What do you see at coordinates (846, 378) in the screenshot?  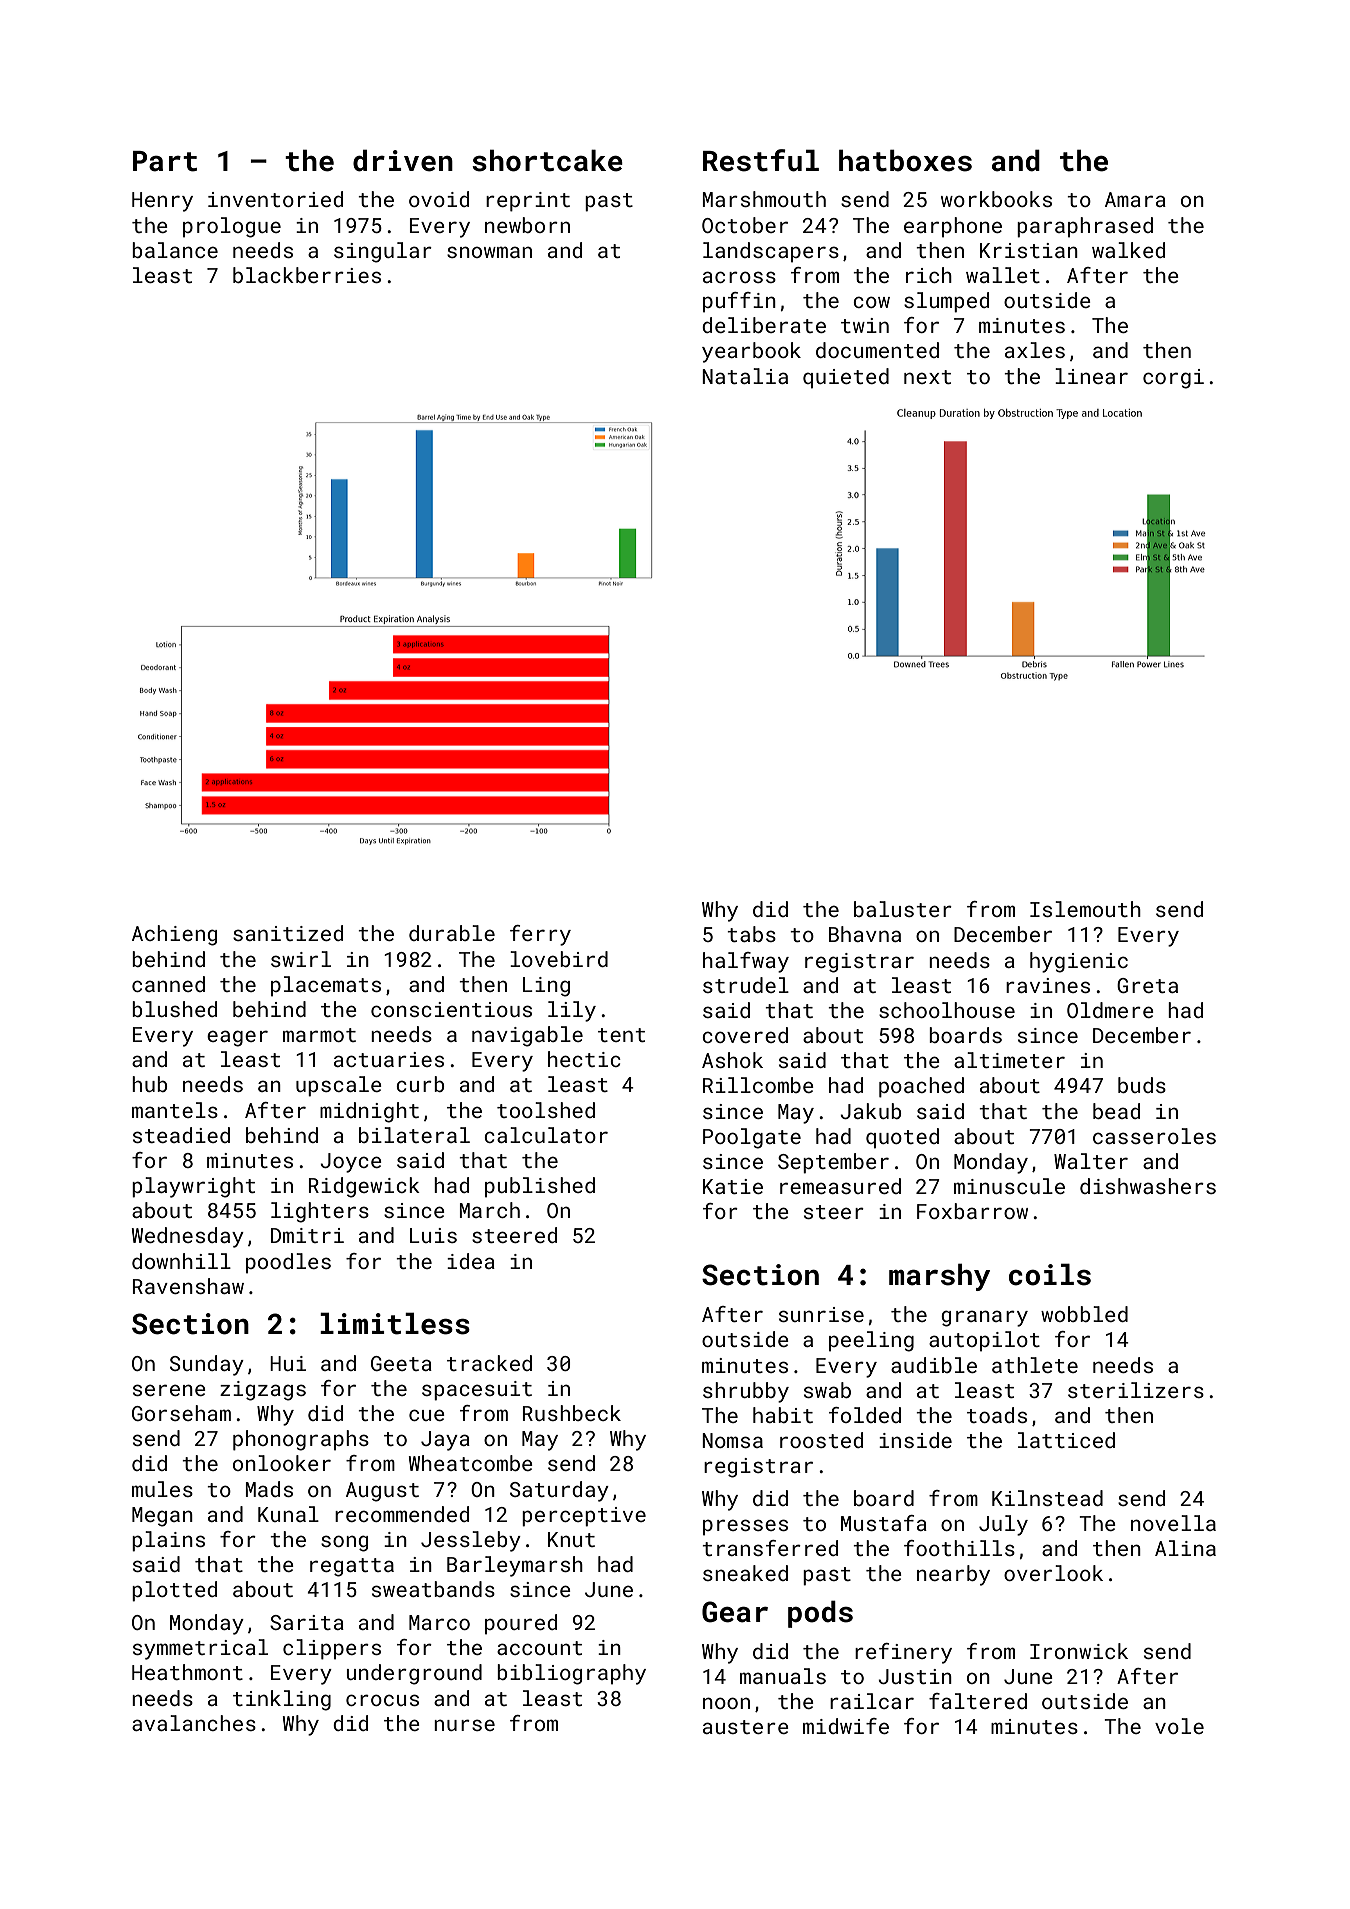 I see `quieted` at bounding box center [846, 378].
